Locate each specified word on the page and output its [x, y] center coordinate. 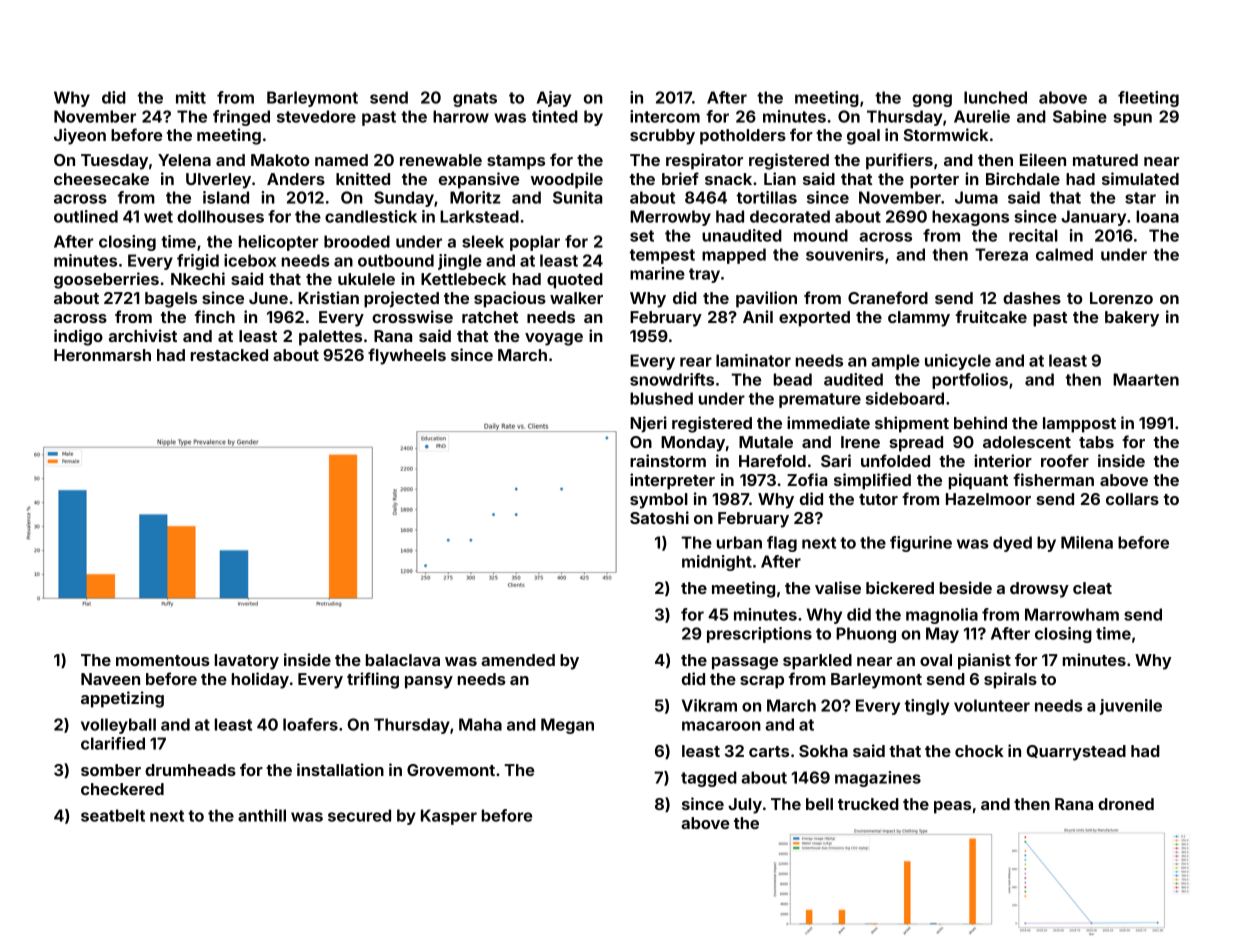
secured [359, 815]
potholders [743, 137]
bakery [1132, 319]
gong [932, 100]
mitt [191, 97]
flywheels [407, 356]
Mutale [766, 442]
